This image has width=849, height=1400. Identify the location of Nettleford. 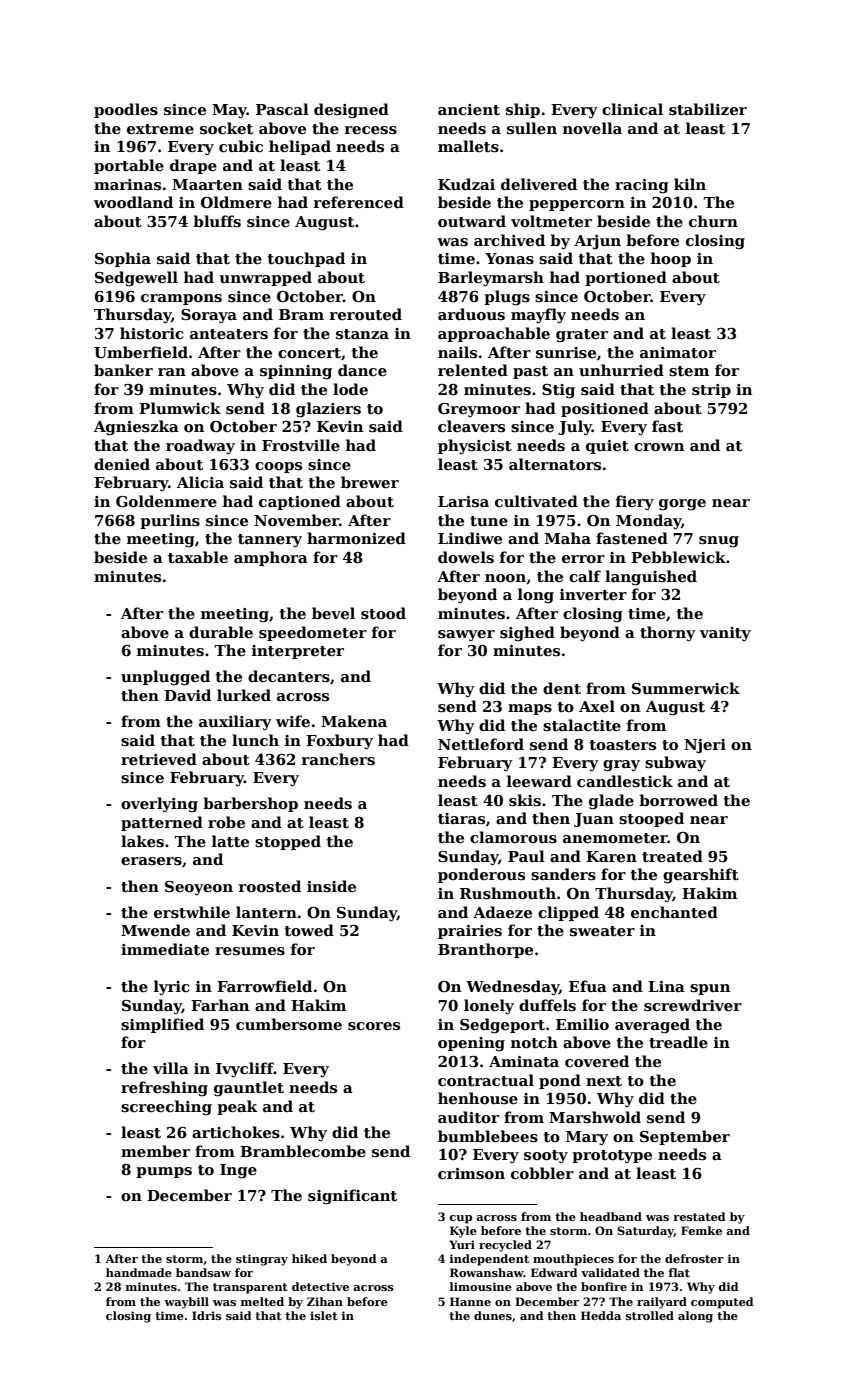
(481, 744).
